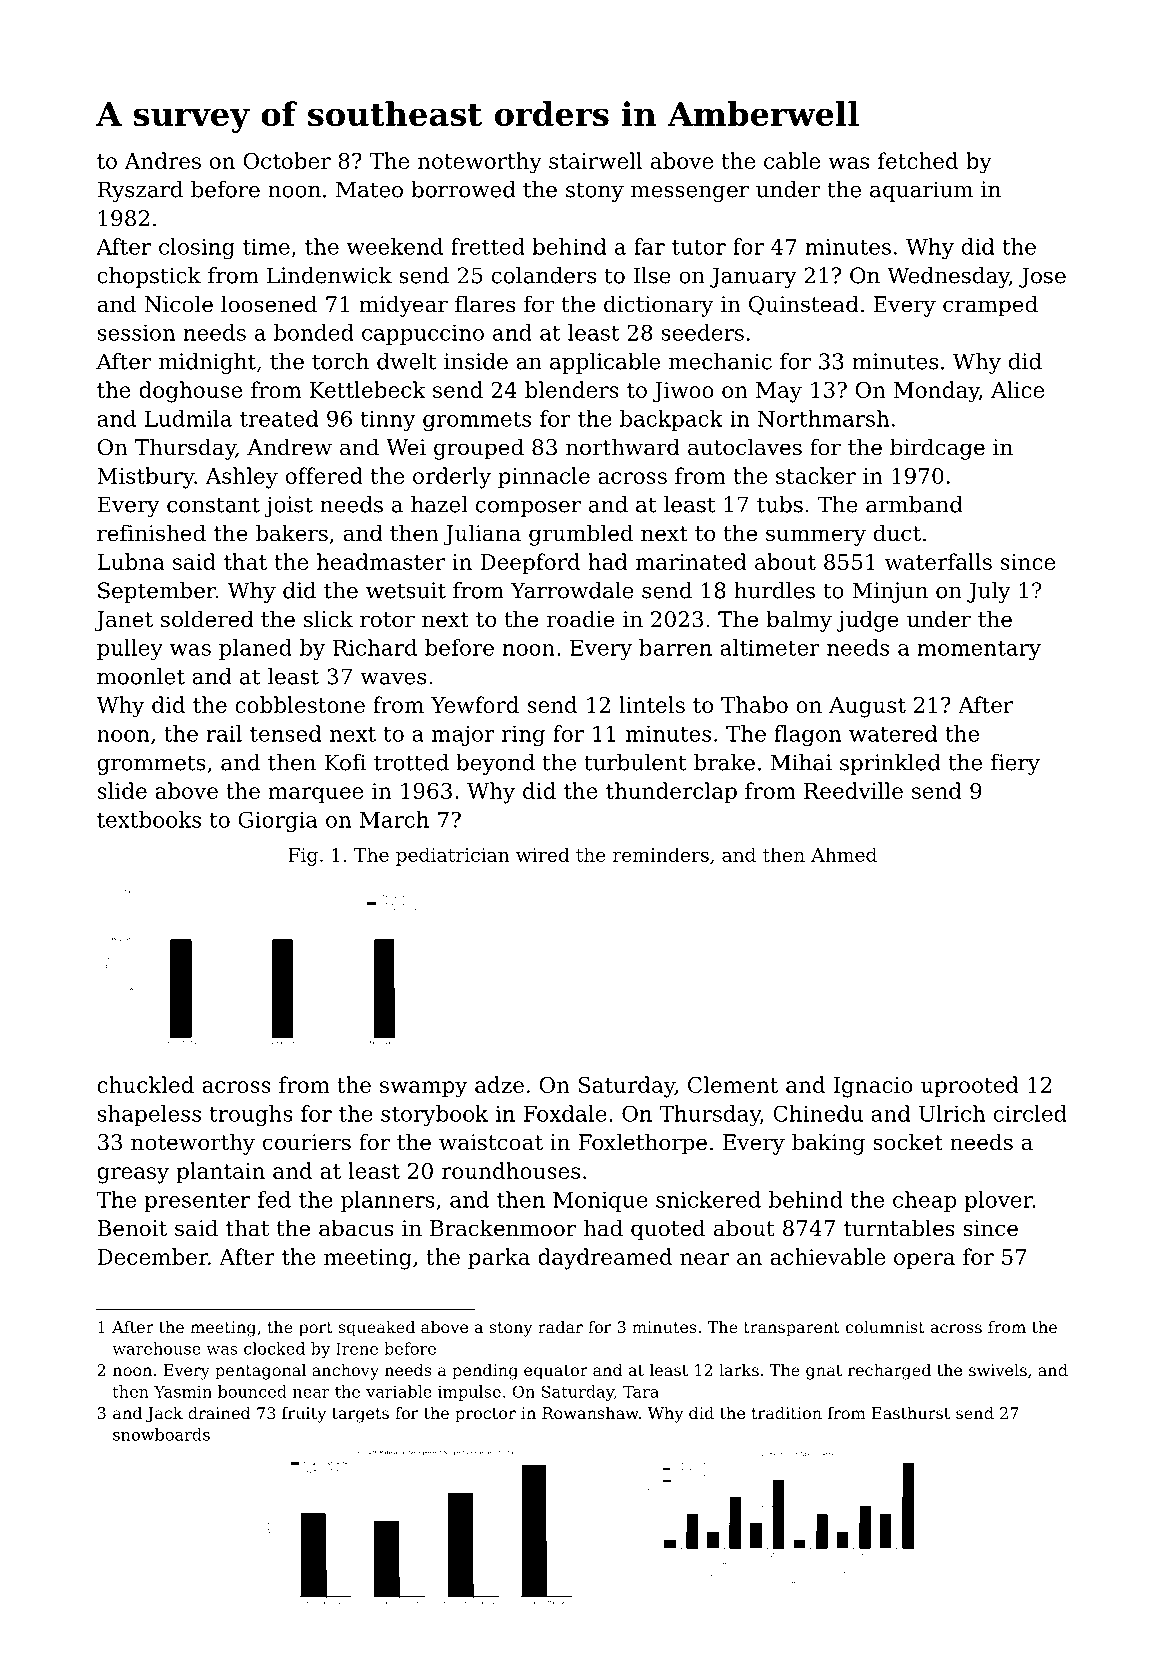  I want to click on grumbled, so click(581, 535).
